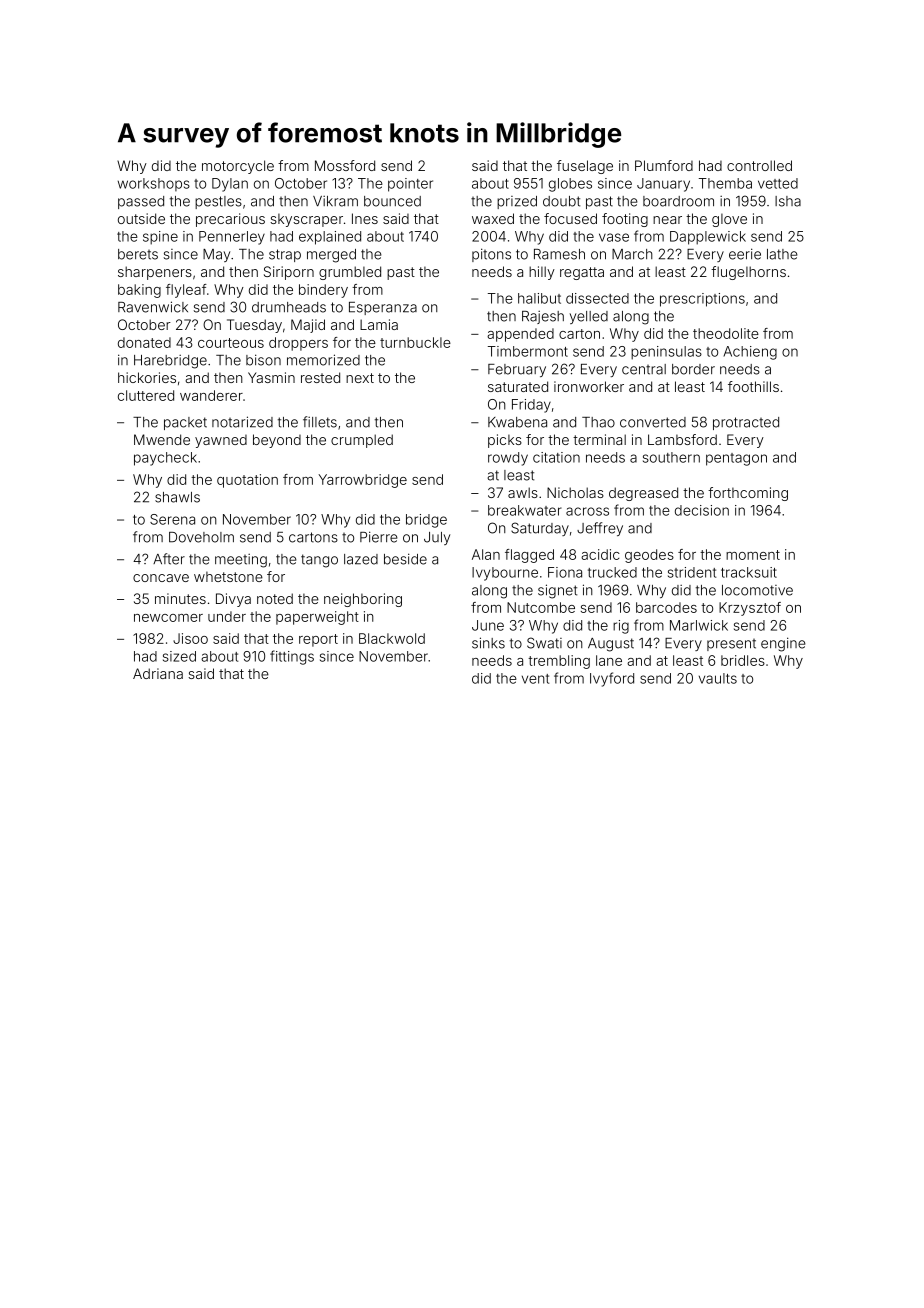  I want to click on Dylan, so click(230, 185).
